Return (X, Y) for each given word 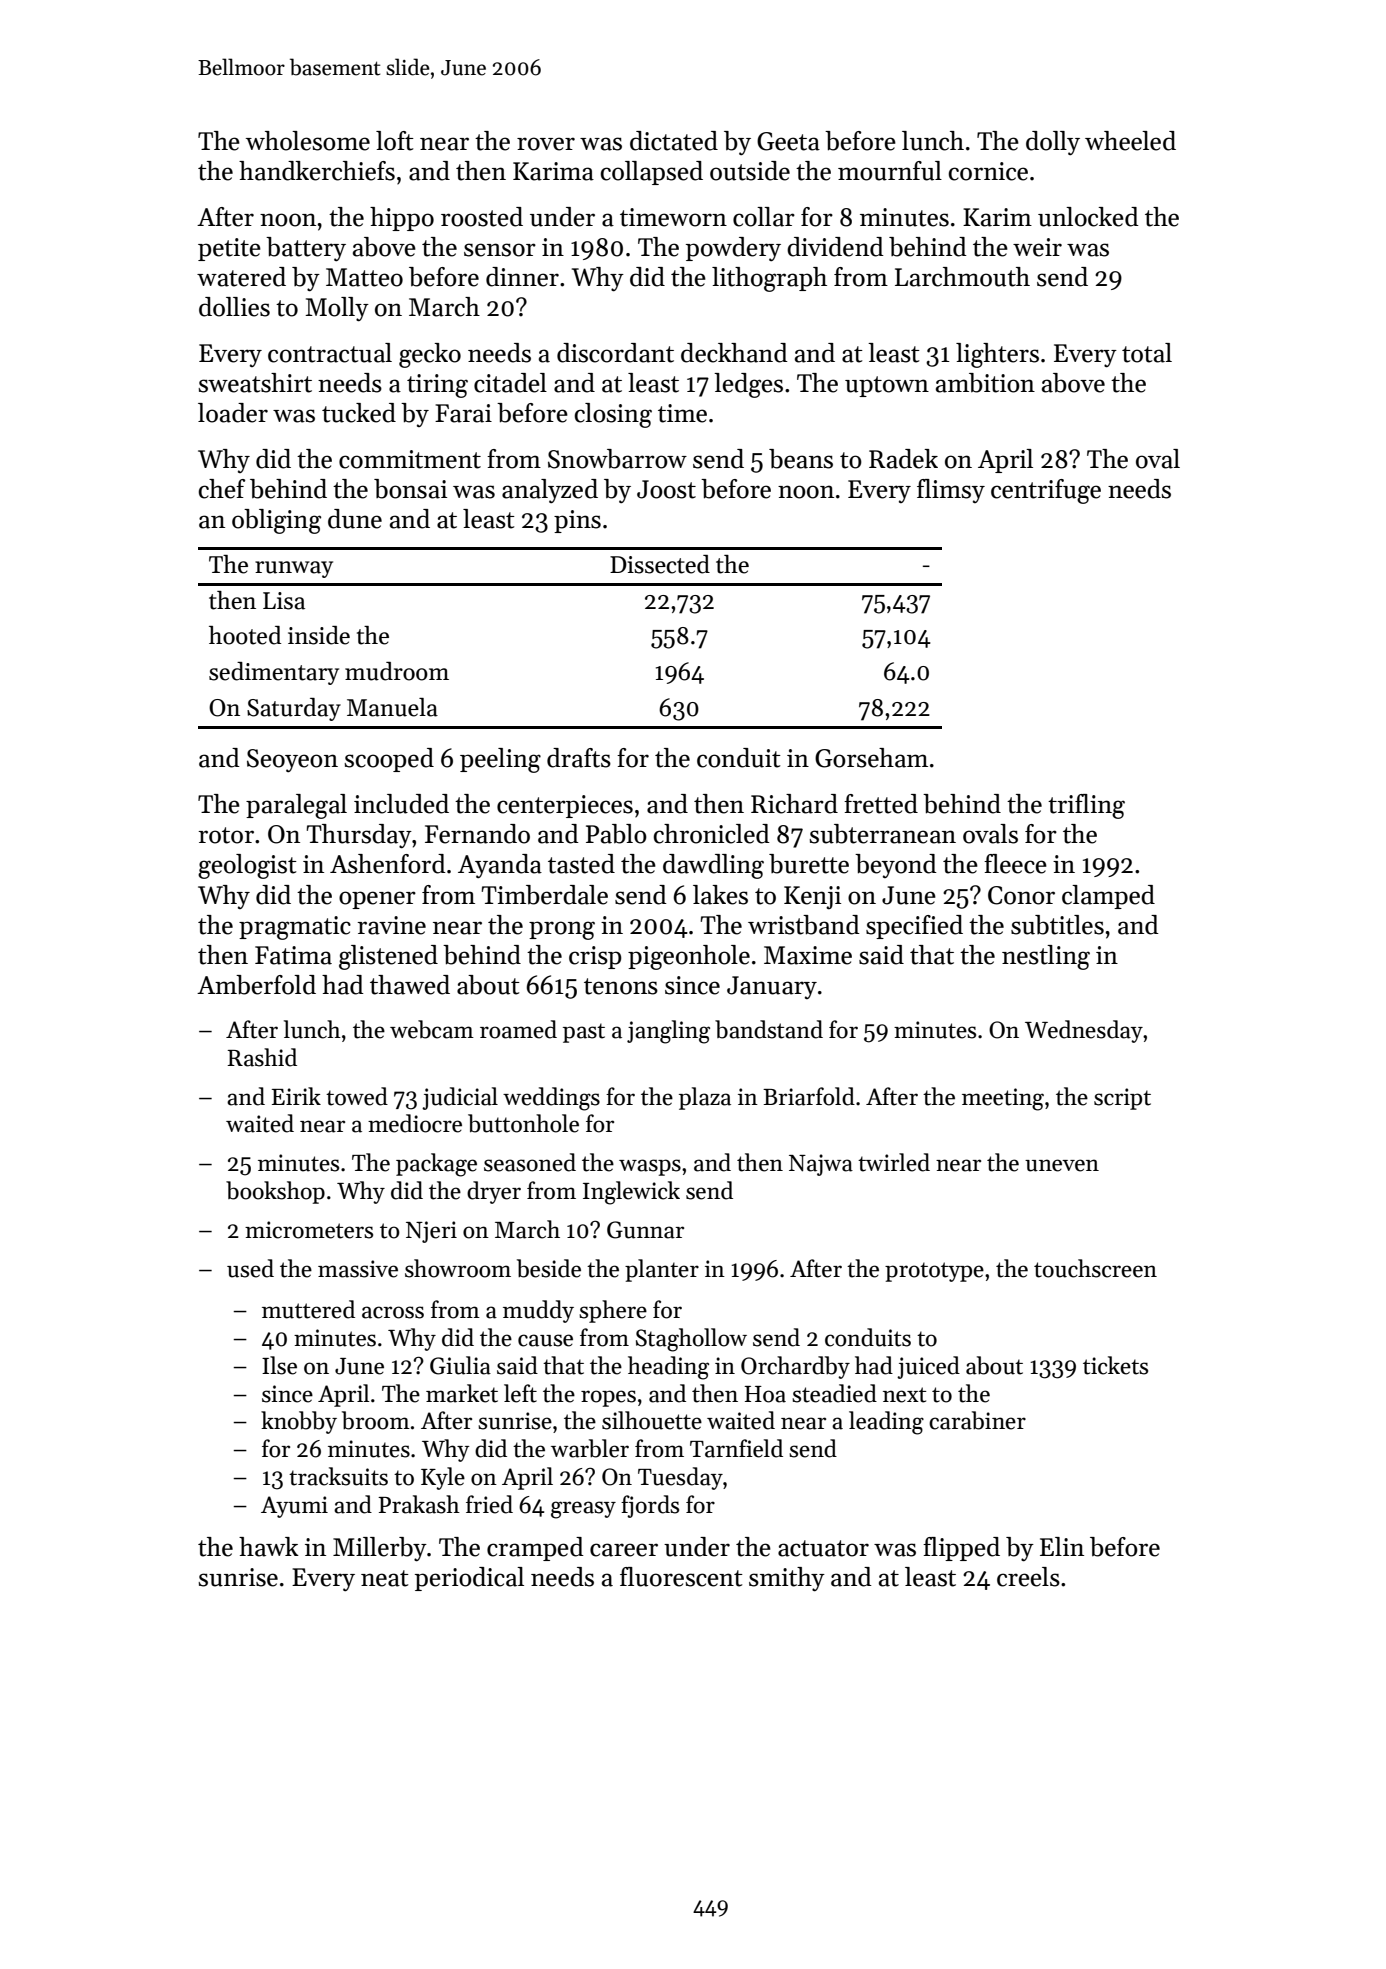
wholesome (308, 141)
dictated (674, 141)
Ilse (279, 1365)
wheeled (1130, 141)
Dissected (660, 564)
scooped (389, 760)
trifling (1086, 806)
